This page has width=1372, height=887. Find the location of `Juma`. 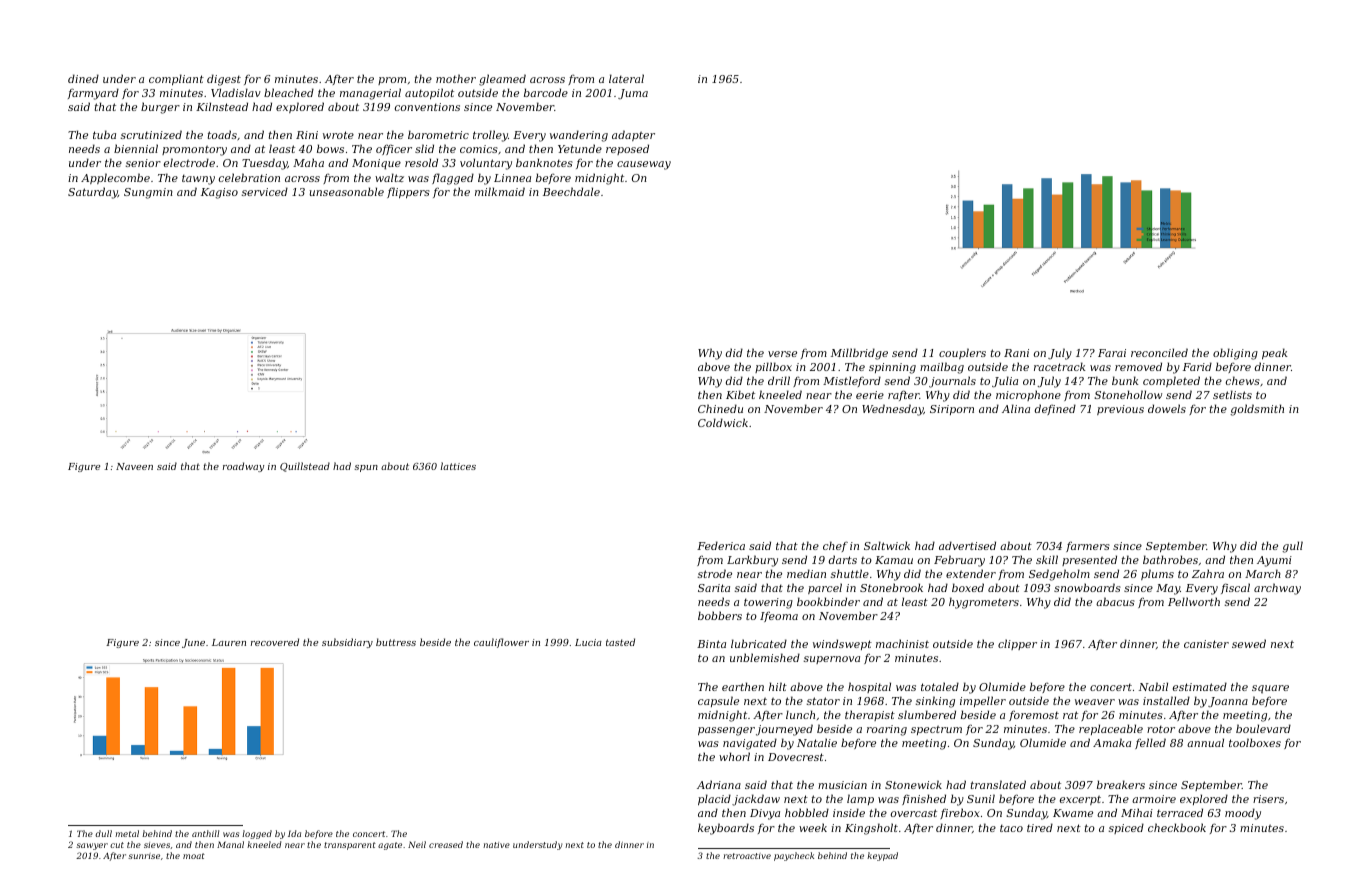

Juma is located at coordinates (633, 94).
